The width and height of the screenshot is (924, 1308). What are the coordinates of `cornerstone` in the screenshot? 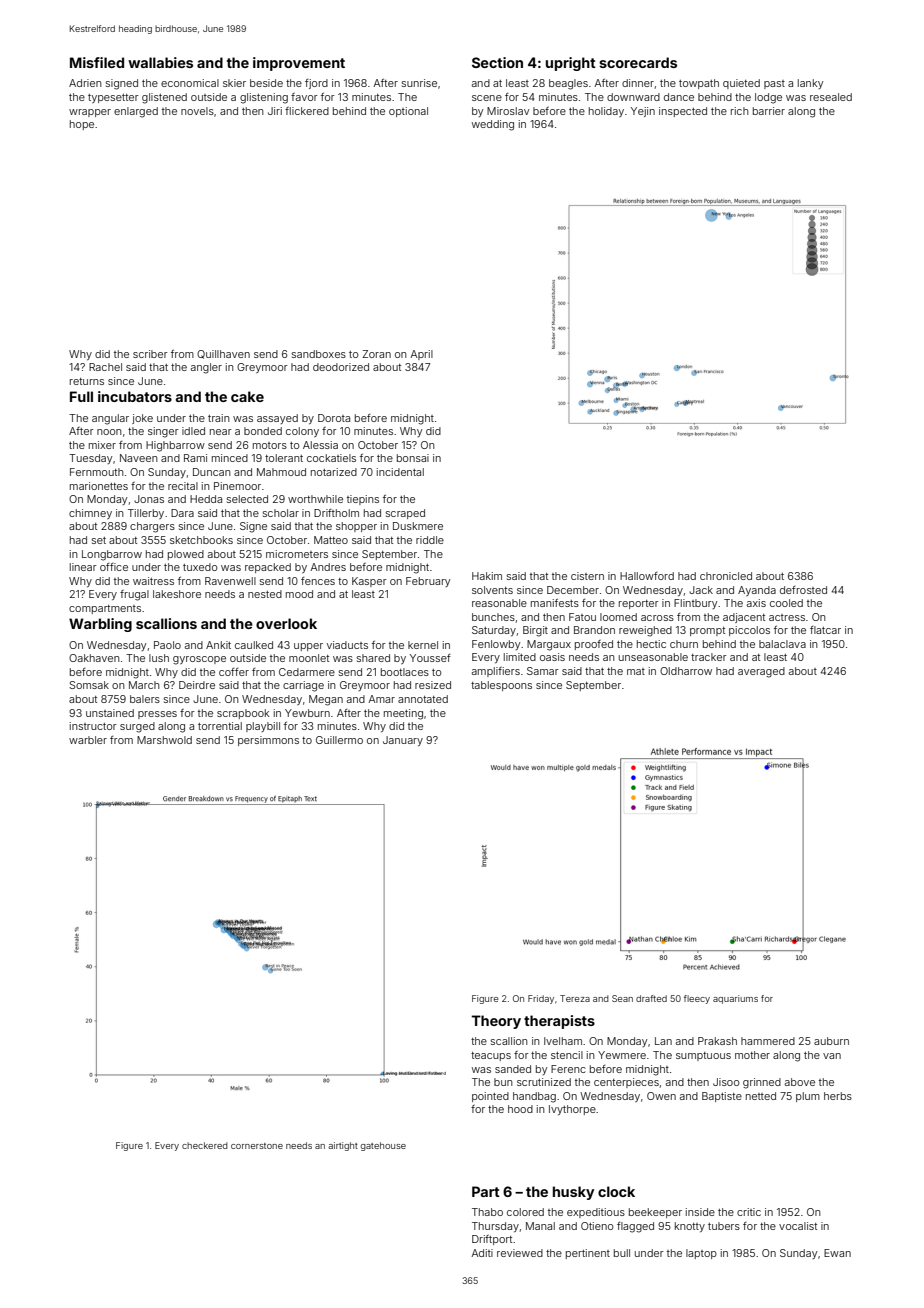 It's located at (257, 1146).
